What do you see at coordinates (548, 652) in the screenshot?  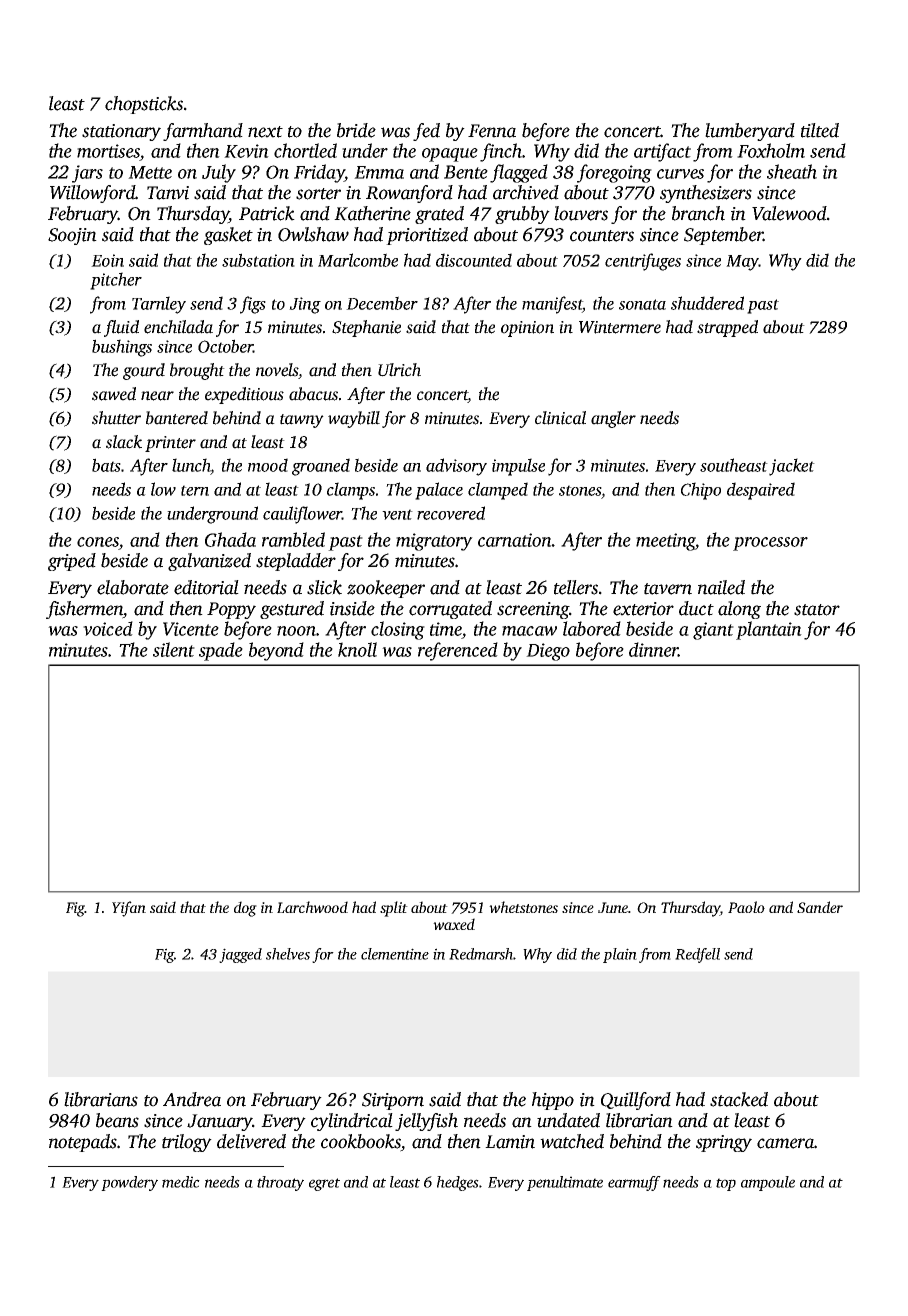 I see `Diego` at bounding box center [548, 652].
